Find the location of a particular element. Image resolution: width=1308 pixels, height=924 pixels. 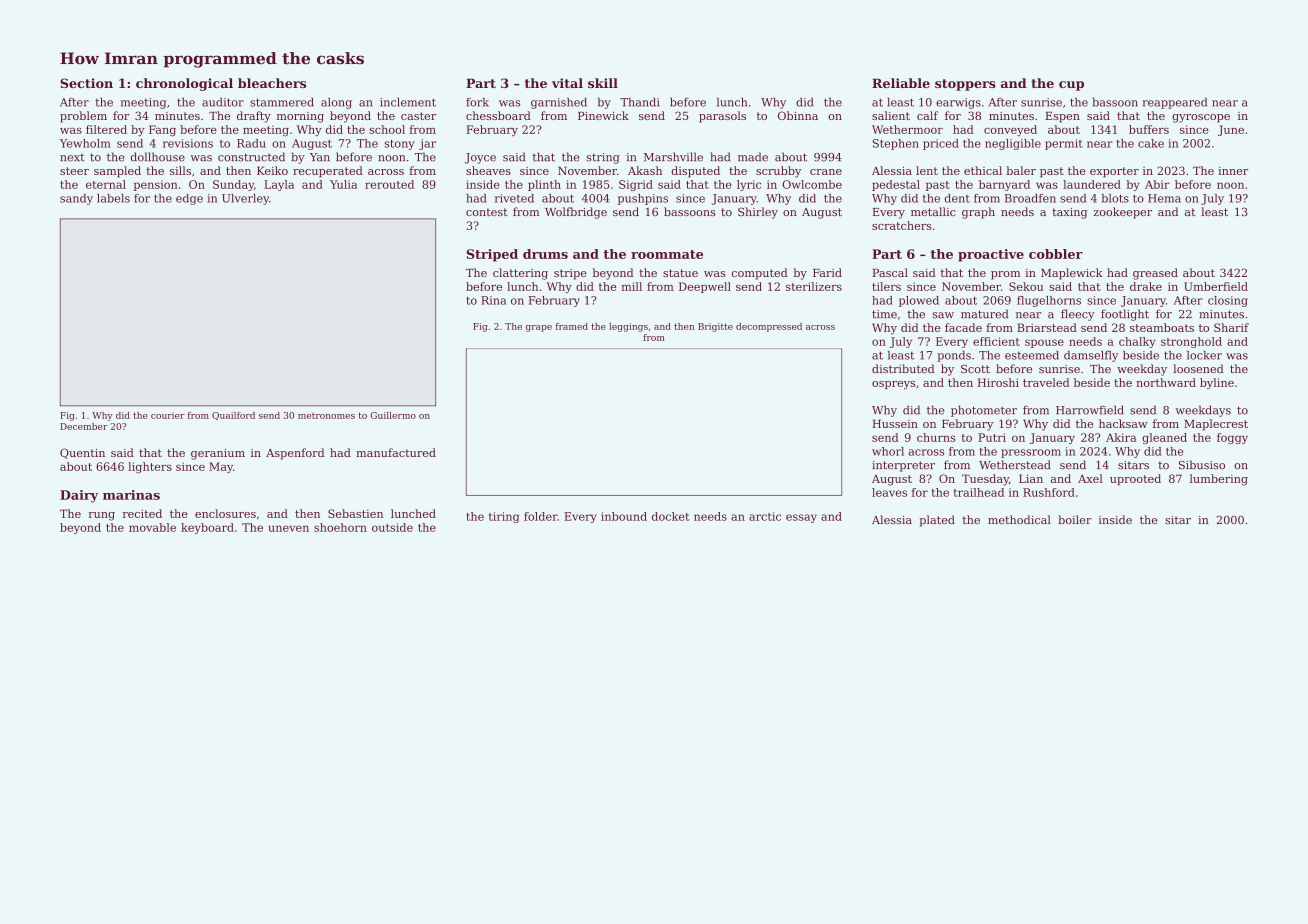

stoppers is located at coordinates (965, 85).
